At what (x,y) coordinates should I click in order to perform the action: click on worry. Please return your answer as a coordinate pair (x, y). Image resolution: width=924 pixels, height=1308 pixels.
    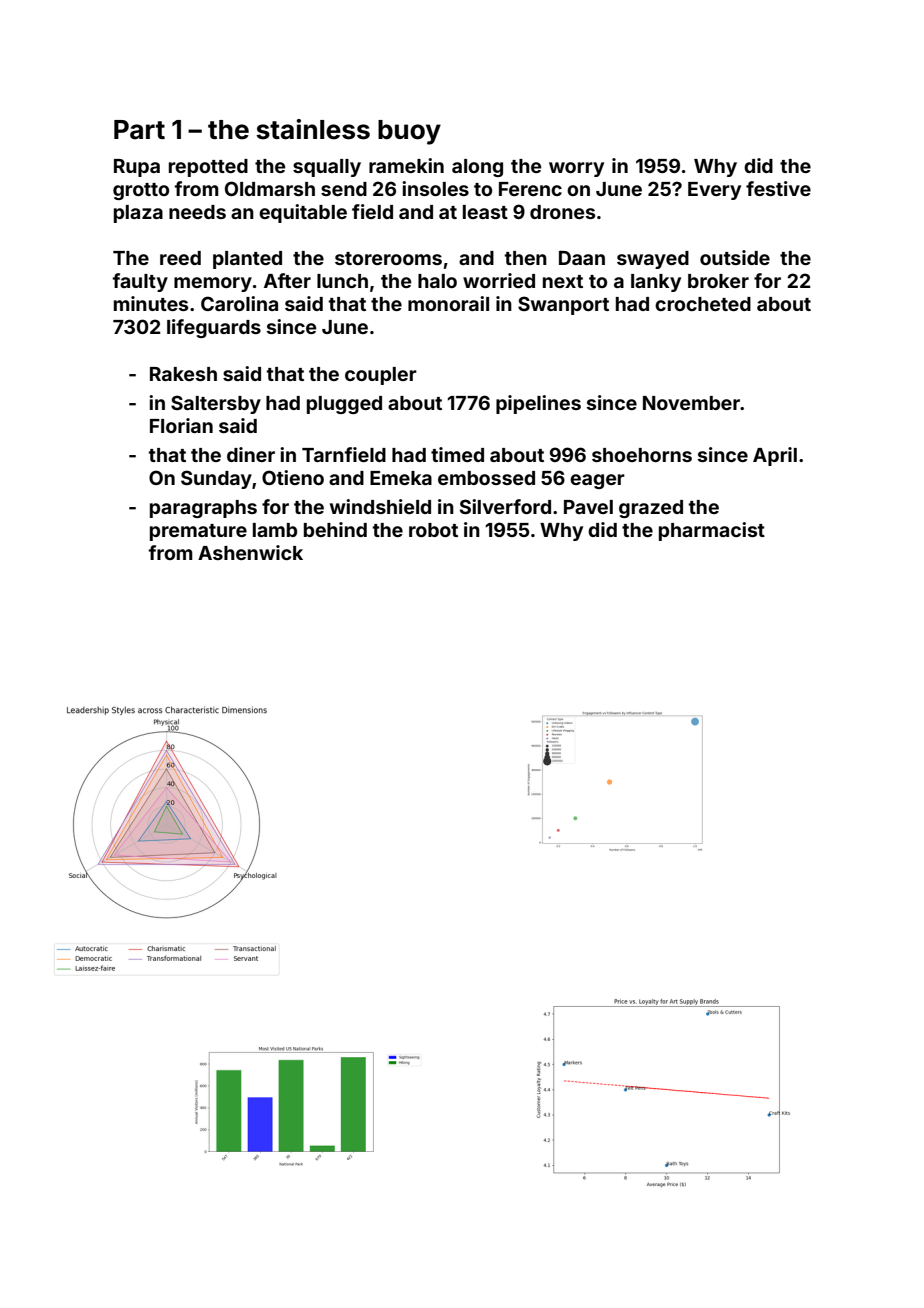
    Looking at the image, I should click on (576, 169).
